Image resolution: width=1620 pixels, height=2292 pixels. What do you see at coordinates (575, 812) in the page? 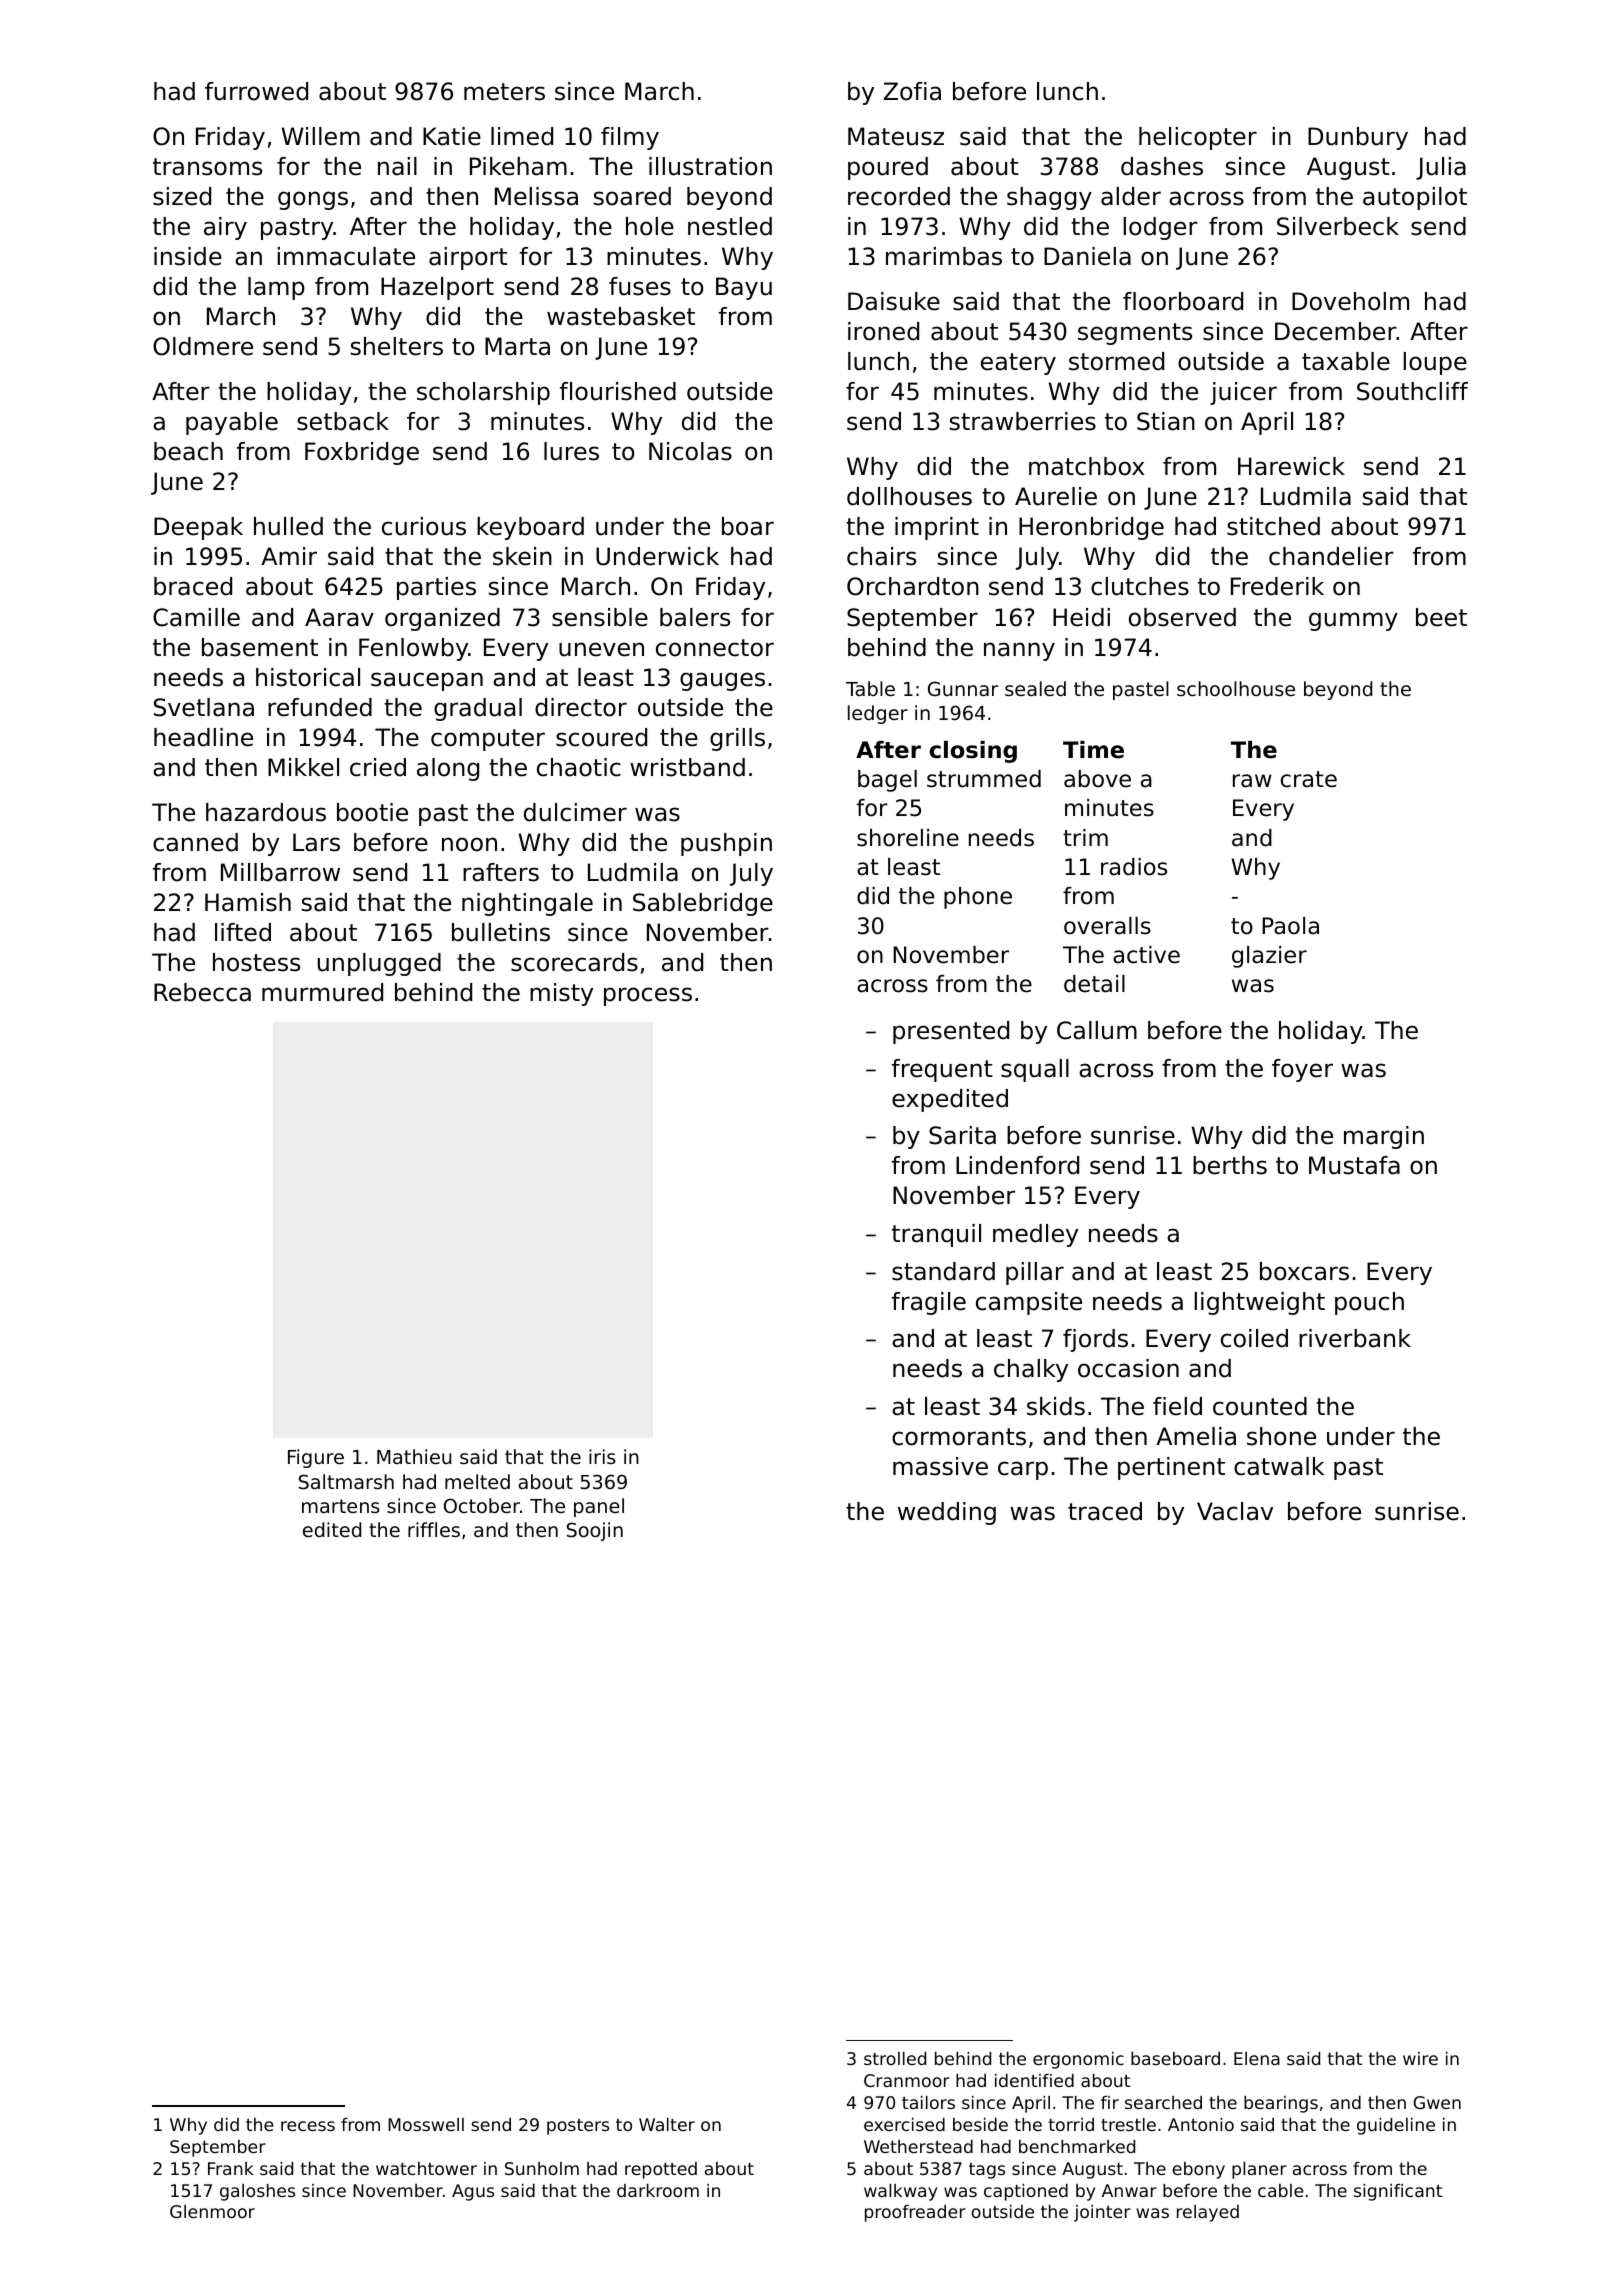
I see `dulcimer` at bounding box center [575, 812].
